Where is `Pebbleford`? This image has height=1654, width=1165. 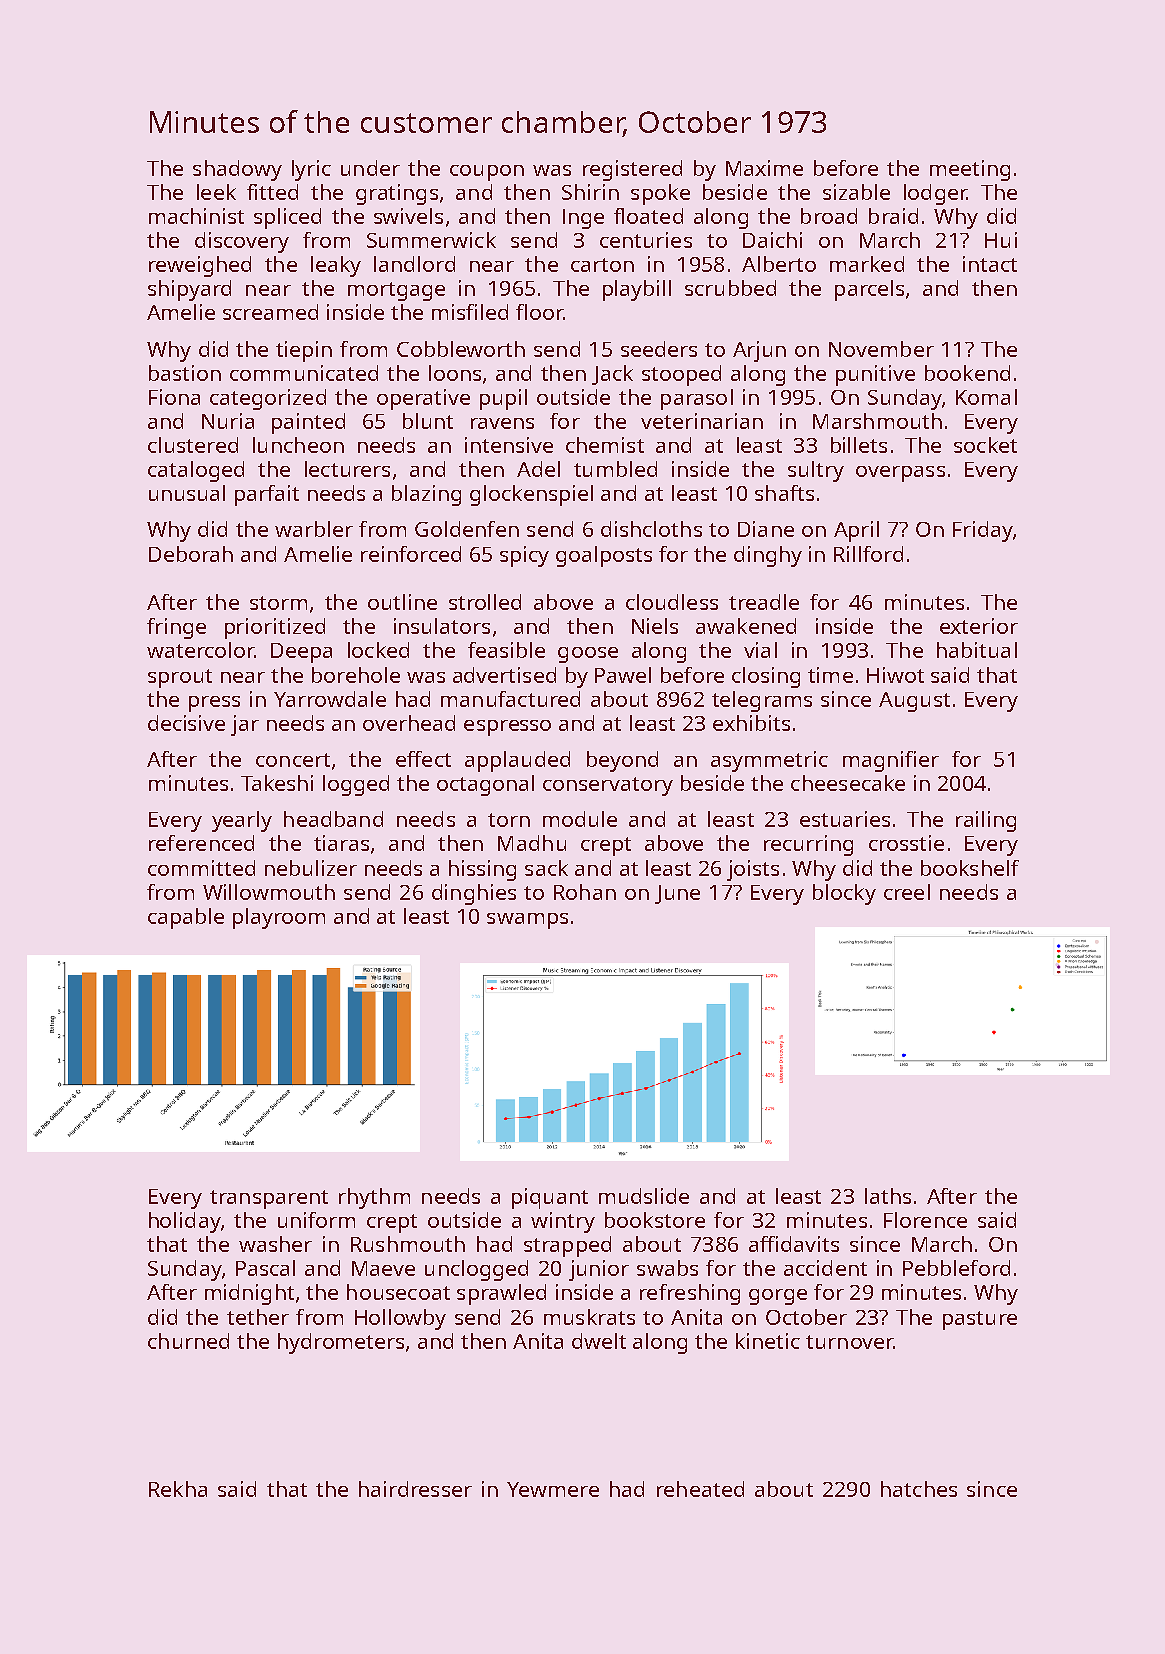
Pebbleford is located at coordinates (956, 1268).
